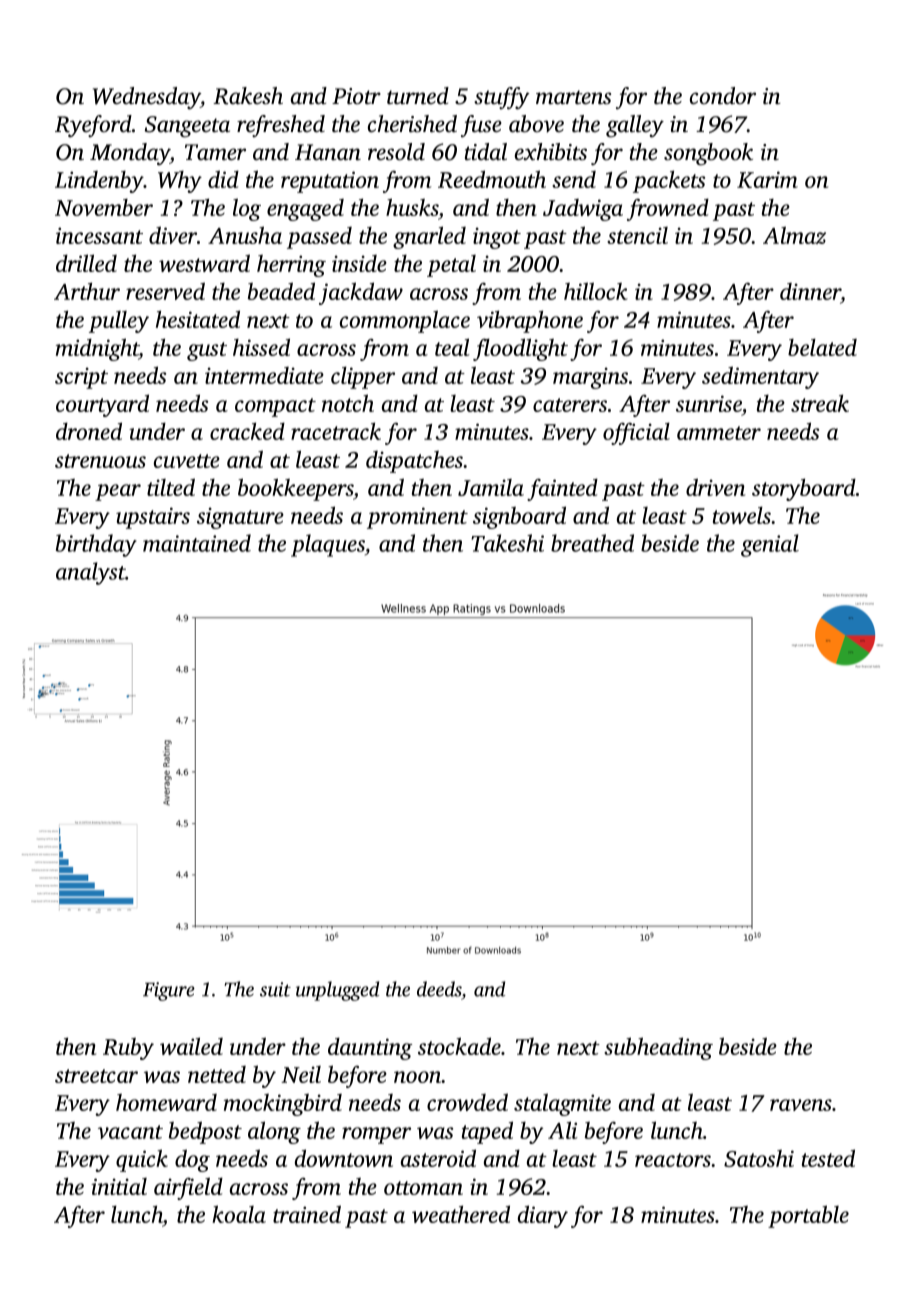 This page has width=924, height=1311. Describe the element at coordinates (592, 543) in the page. I see `breathed` at that location.
